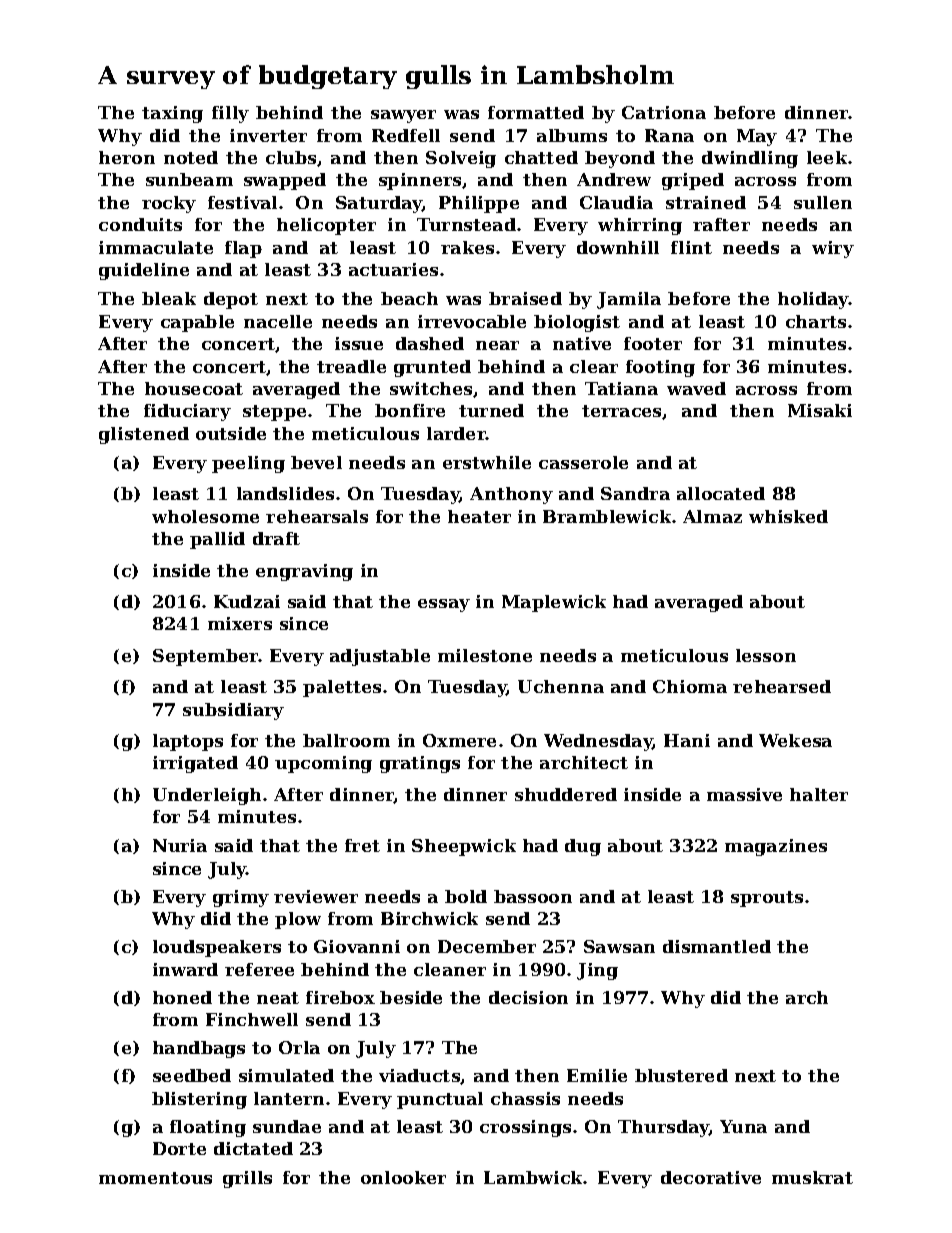  Describe the element at coordinates (259, 969) in the image. I see `referee` at that location.
